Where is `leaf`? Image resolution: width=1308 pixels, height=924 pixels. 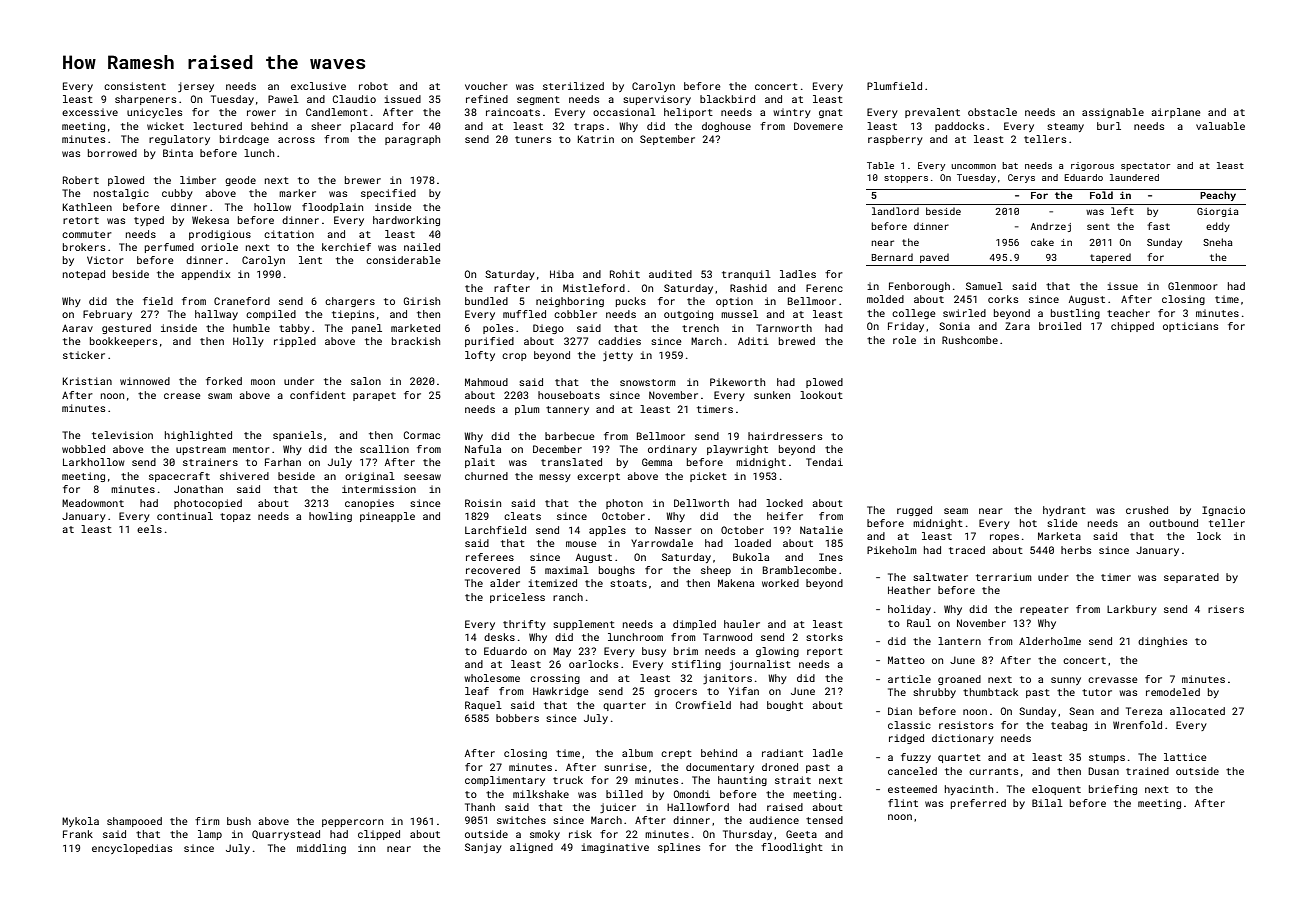 leaf is located at coordinates (477, 691).
